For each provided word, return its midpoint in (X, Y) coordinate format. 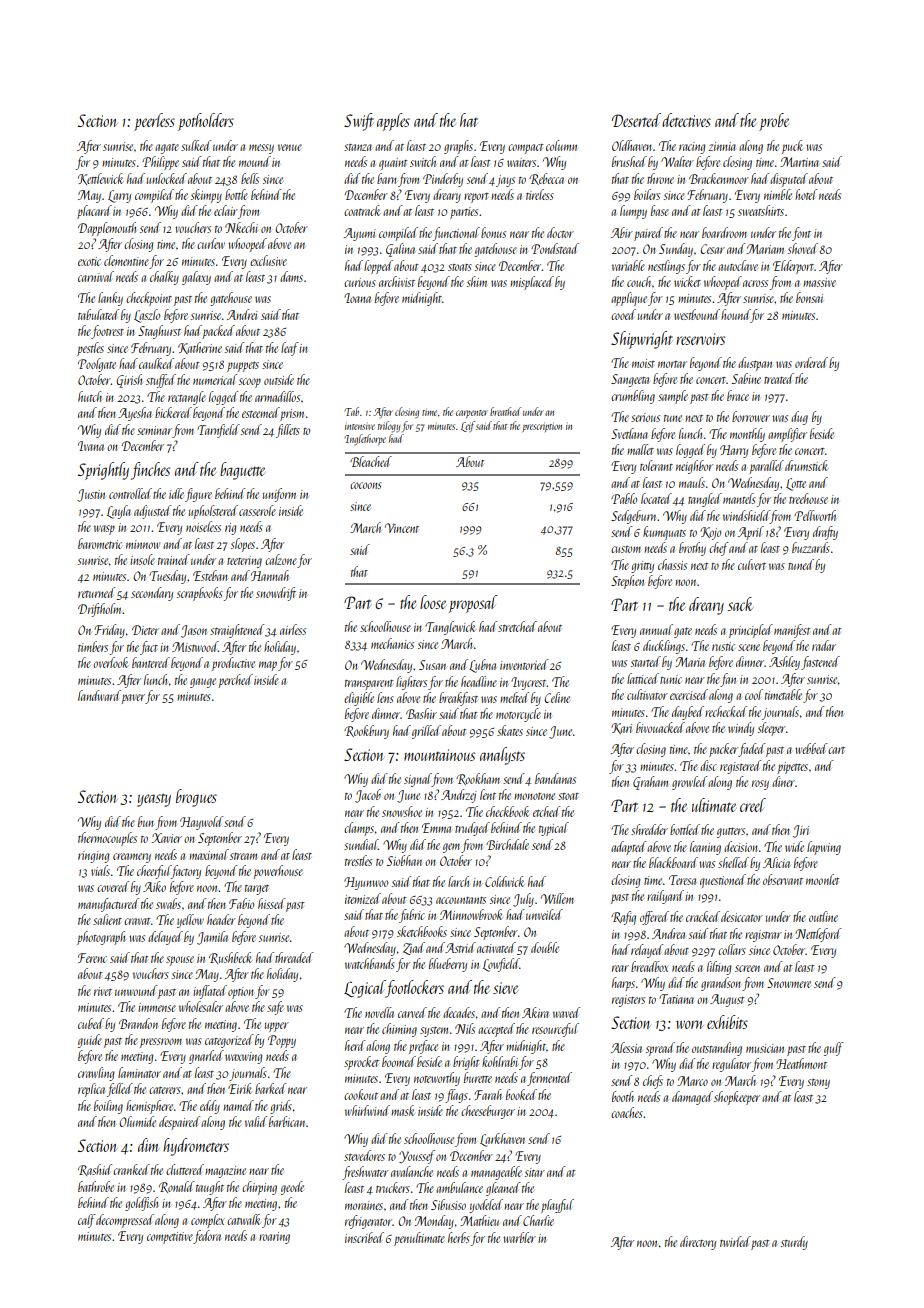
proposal (473, 604)
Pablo (624, 498)
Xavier (166, 838)
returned (96, 592)
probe (774, 122)
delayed (165, 938)
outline (823, 916)
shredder (649, 829)
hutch (90, 396)
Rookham (478, 779)
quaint (393, 164)
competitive (170, 1238)
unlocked (167, 178)
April (751, 533)
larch (458, 881)
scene (749, 647)
